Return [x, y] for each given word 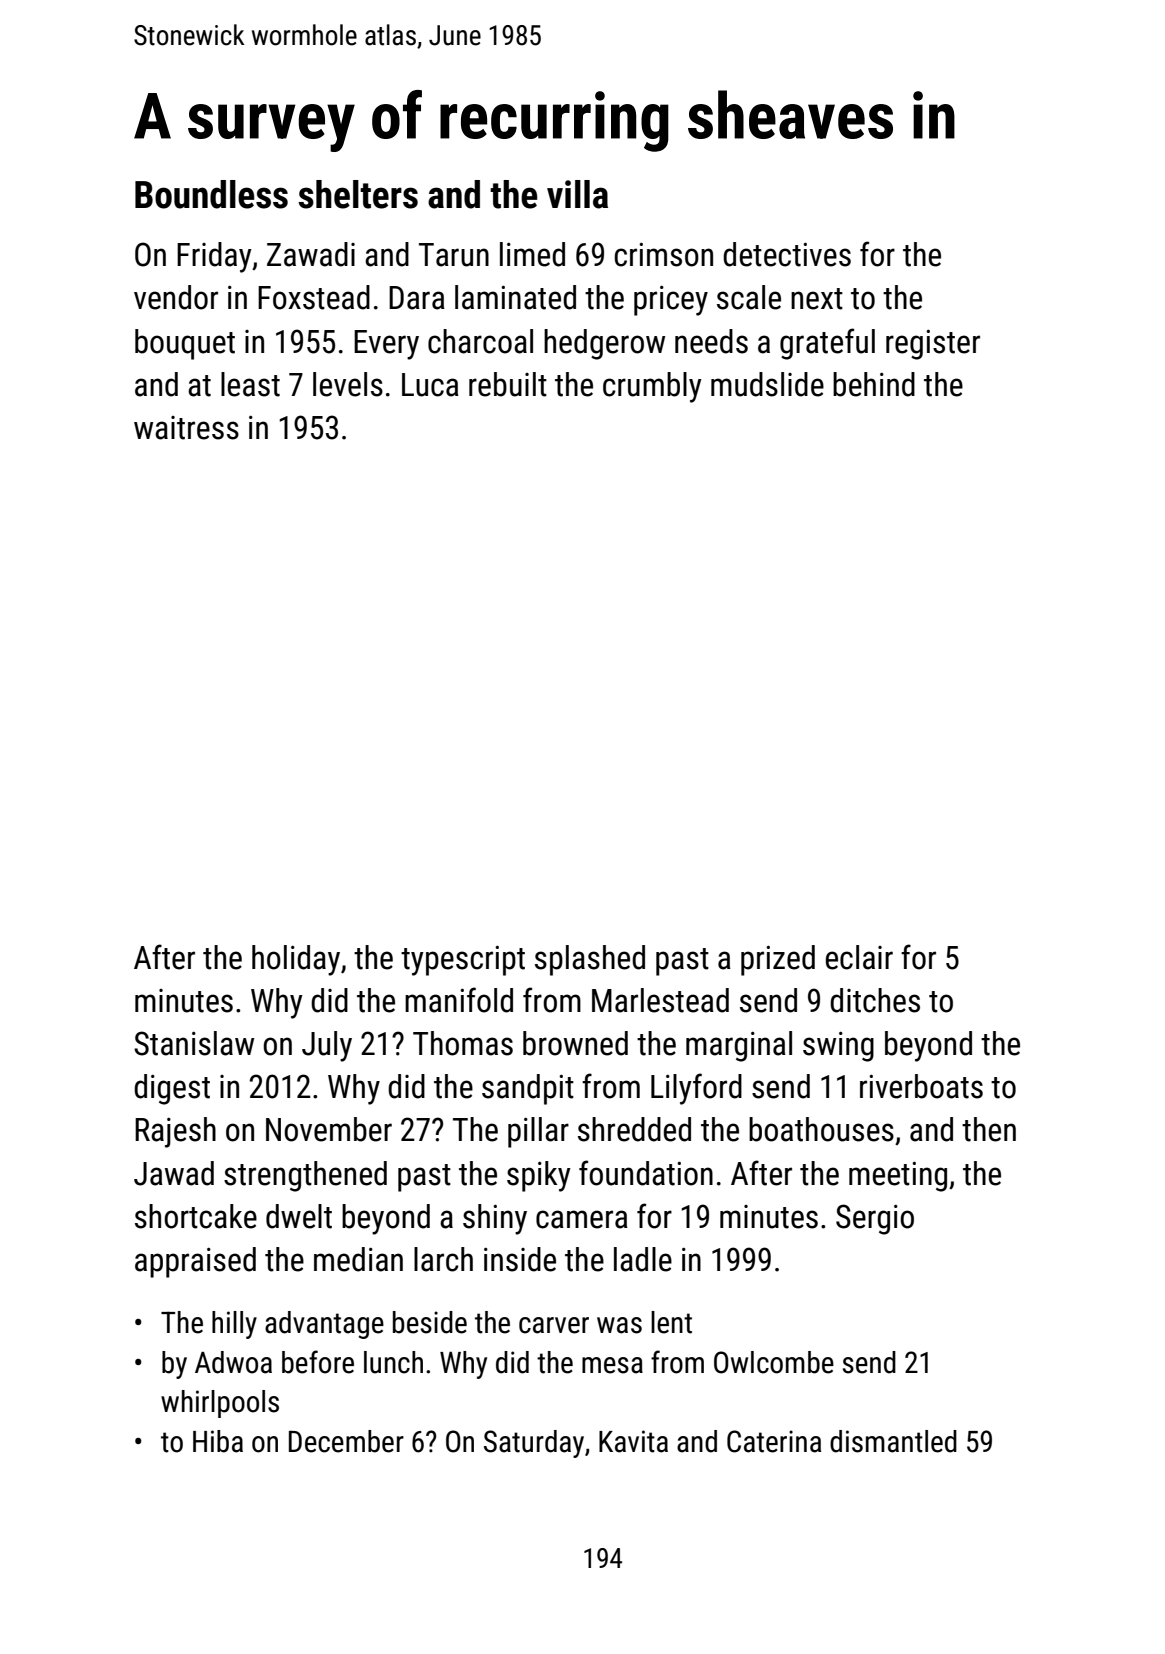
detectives [787, 254]
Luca [430, 385]
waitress [186, 428]
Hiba [218, 1441]
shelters [358, 194]
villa [577, 194]
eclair [859, 957]
